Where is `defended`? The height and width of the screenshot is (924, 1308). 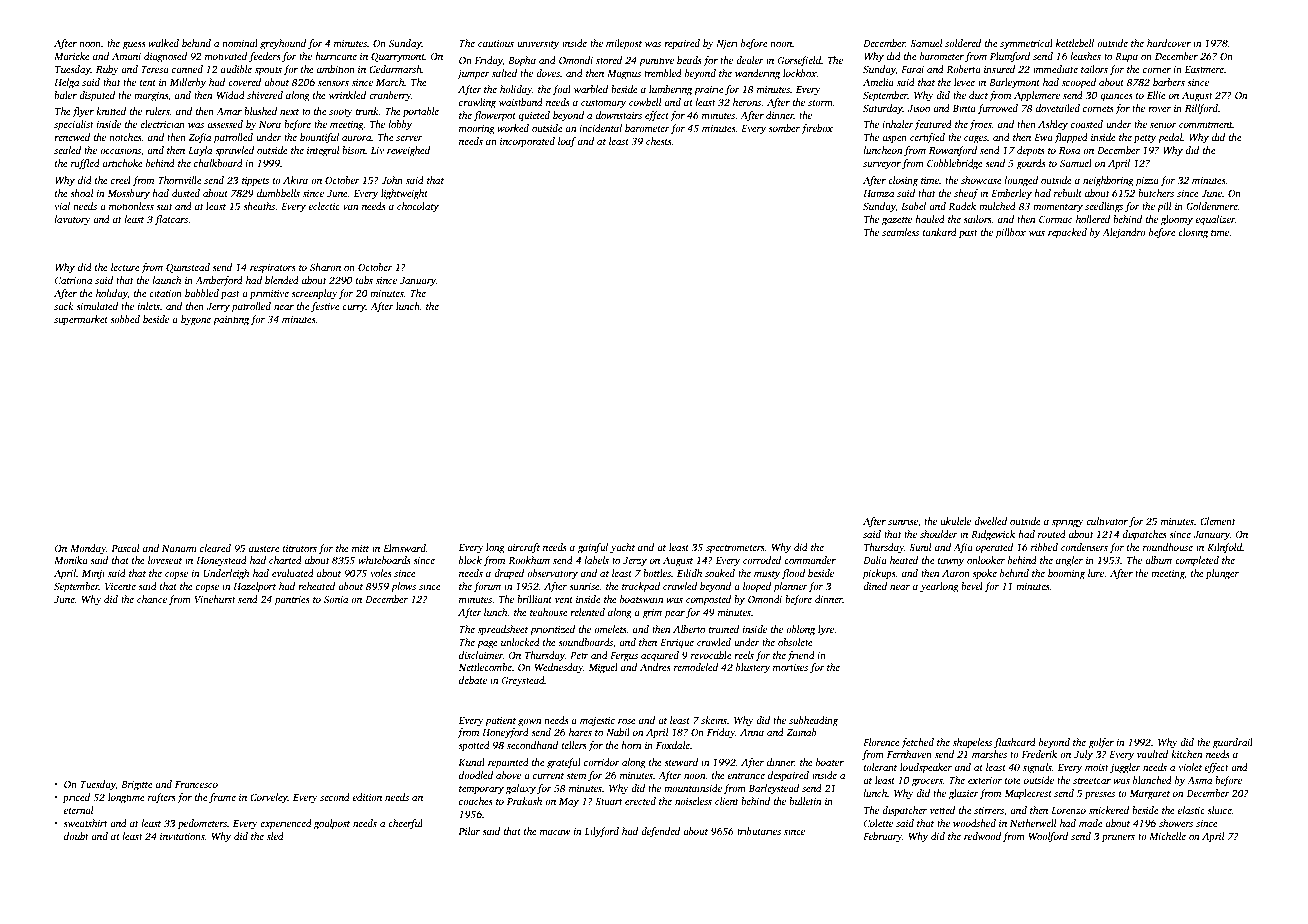 defended is located at coordinates (660, 832).
